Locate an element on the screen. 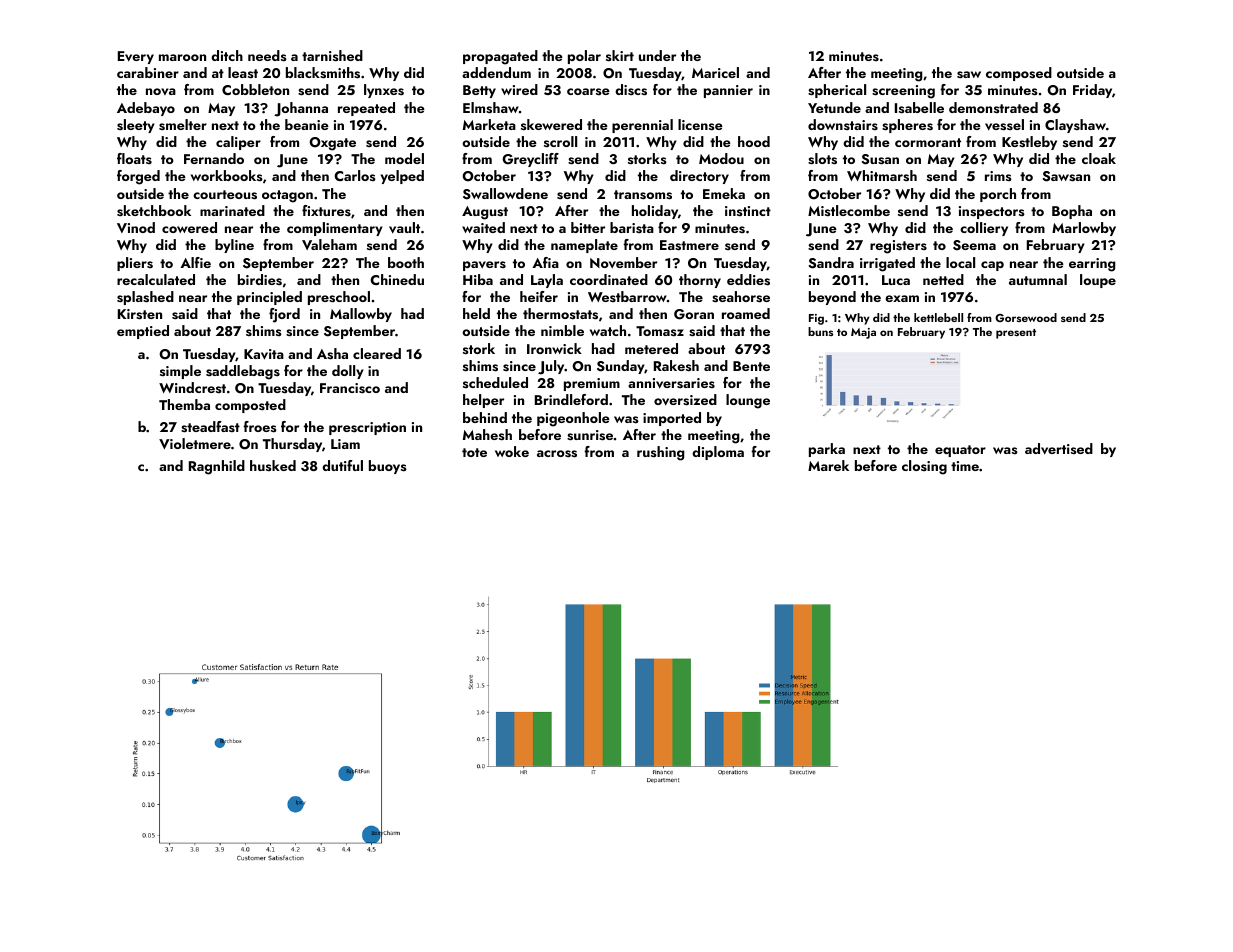 This screenshot has width=1233, height=952. Kestleby is located at coordinates (1029, 143).
